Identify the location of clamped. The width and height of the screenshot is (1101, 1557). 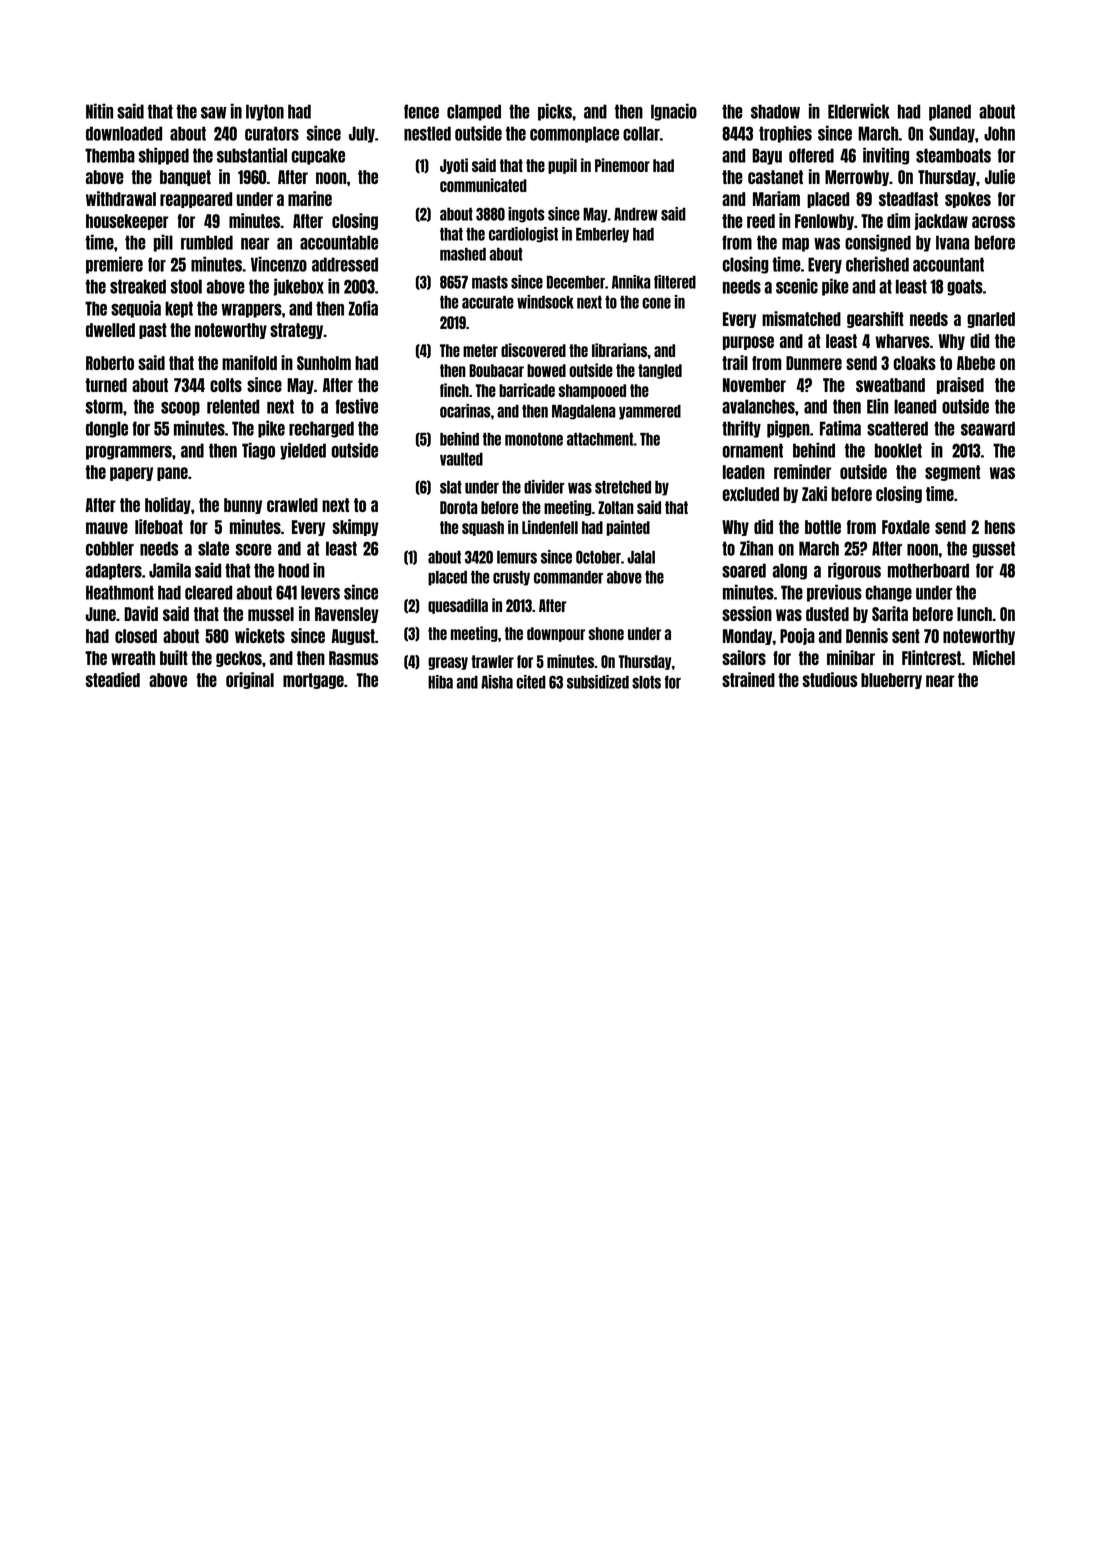
(474, 112).
